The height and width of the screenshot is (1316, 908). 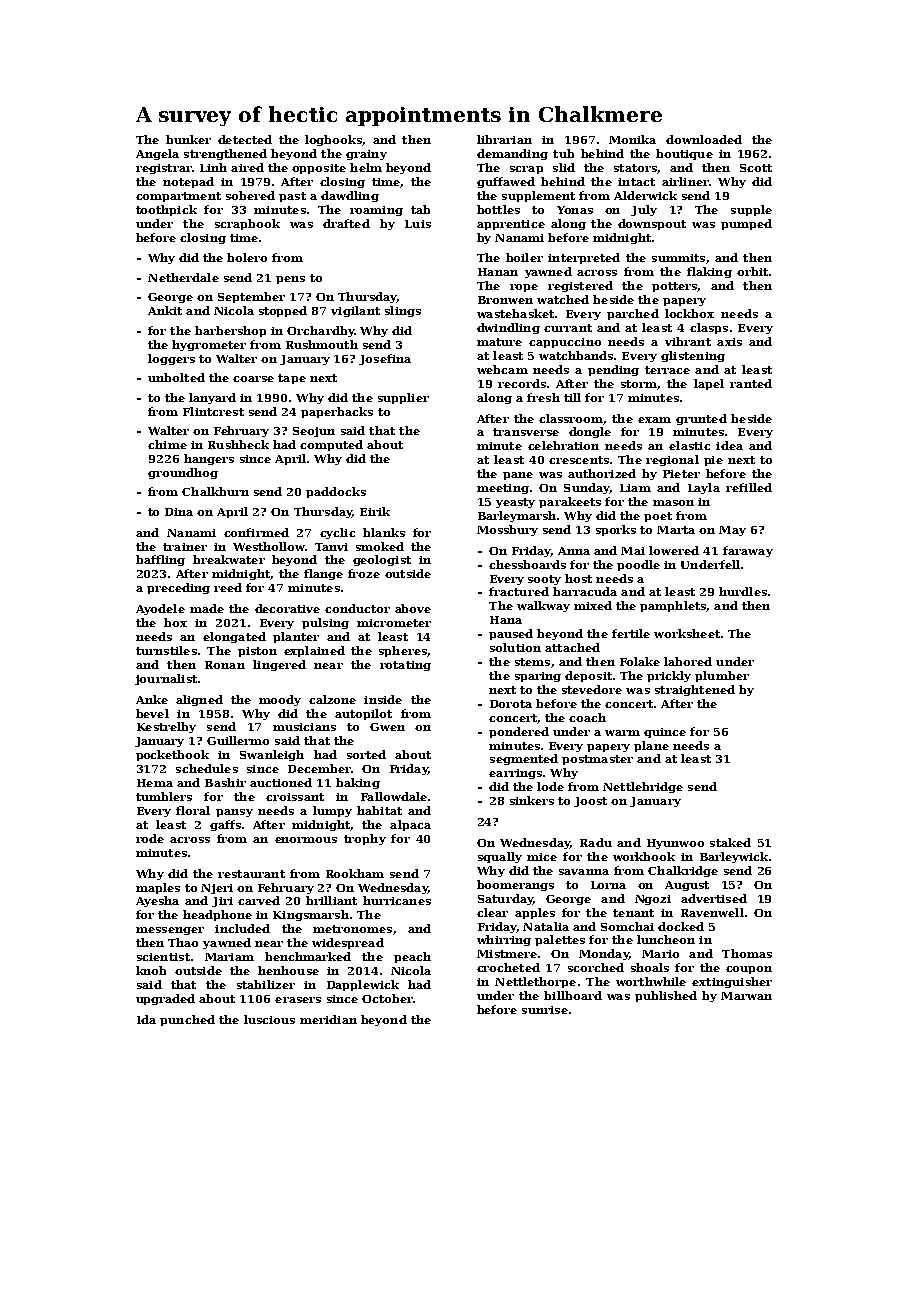 I want to click on grainy, so click(x=366, y=155).
